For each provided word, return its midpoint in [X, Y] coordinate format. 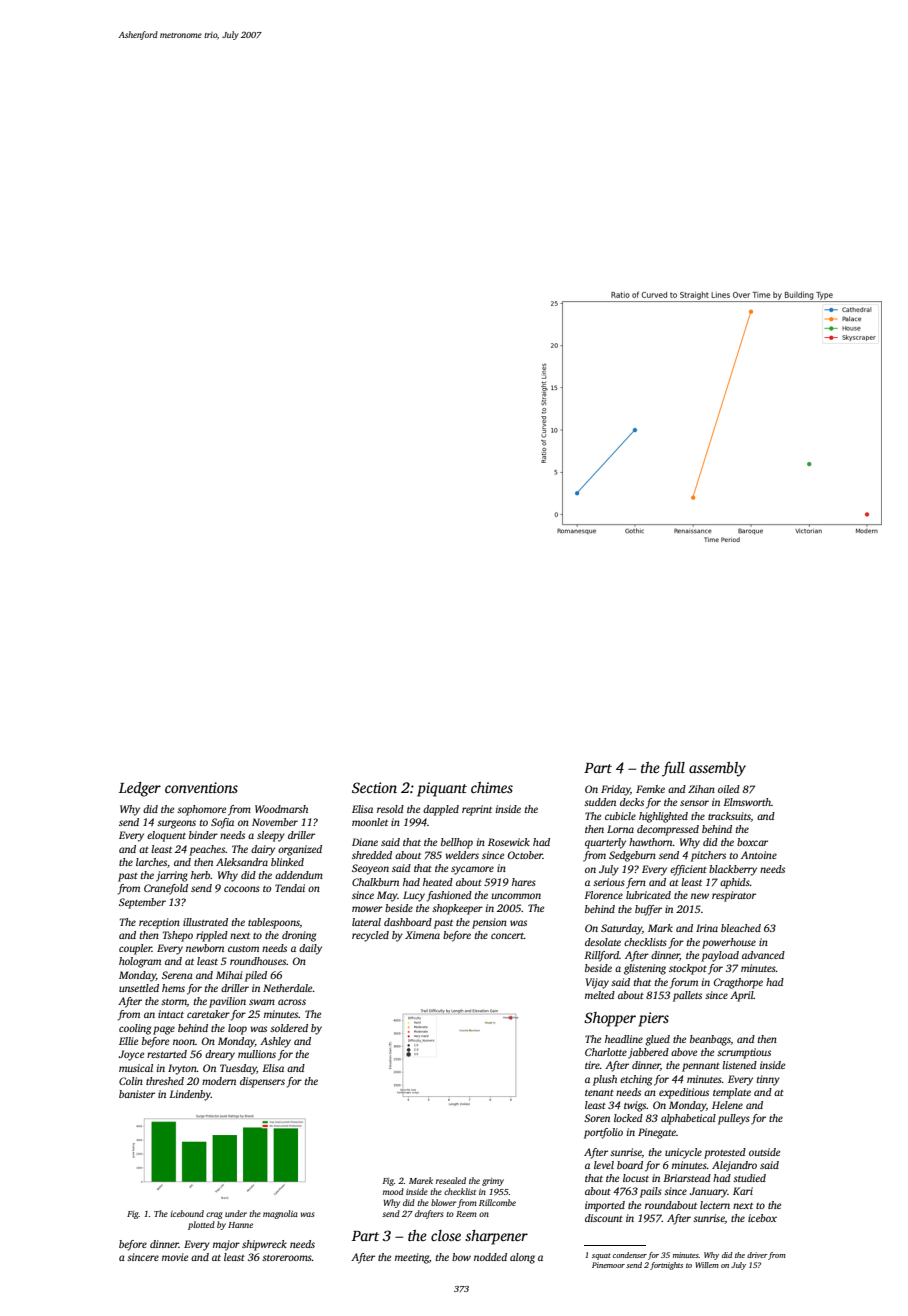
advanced [763, 955]
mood [393, 1191]
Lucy [414, 896]
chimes [492, 787]
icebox [762, 1218]
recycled [370, 936]
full [673, 769]
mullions [257, 1054]
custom [243, 949]
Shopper [610, 1019]
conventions [201, 787]
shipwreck [264, 1245]
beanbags [710, 1040]
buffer [648, 910]
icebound [187, 1213]
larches [151, 862]
